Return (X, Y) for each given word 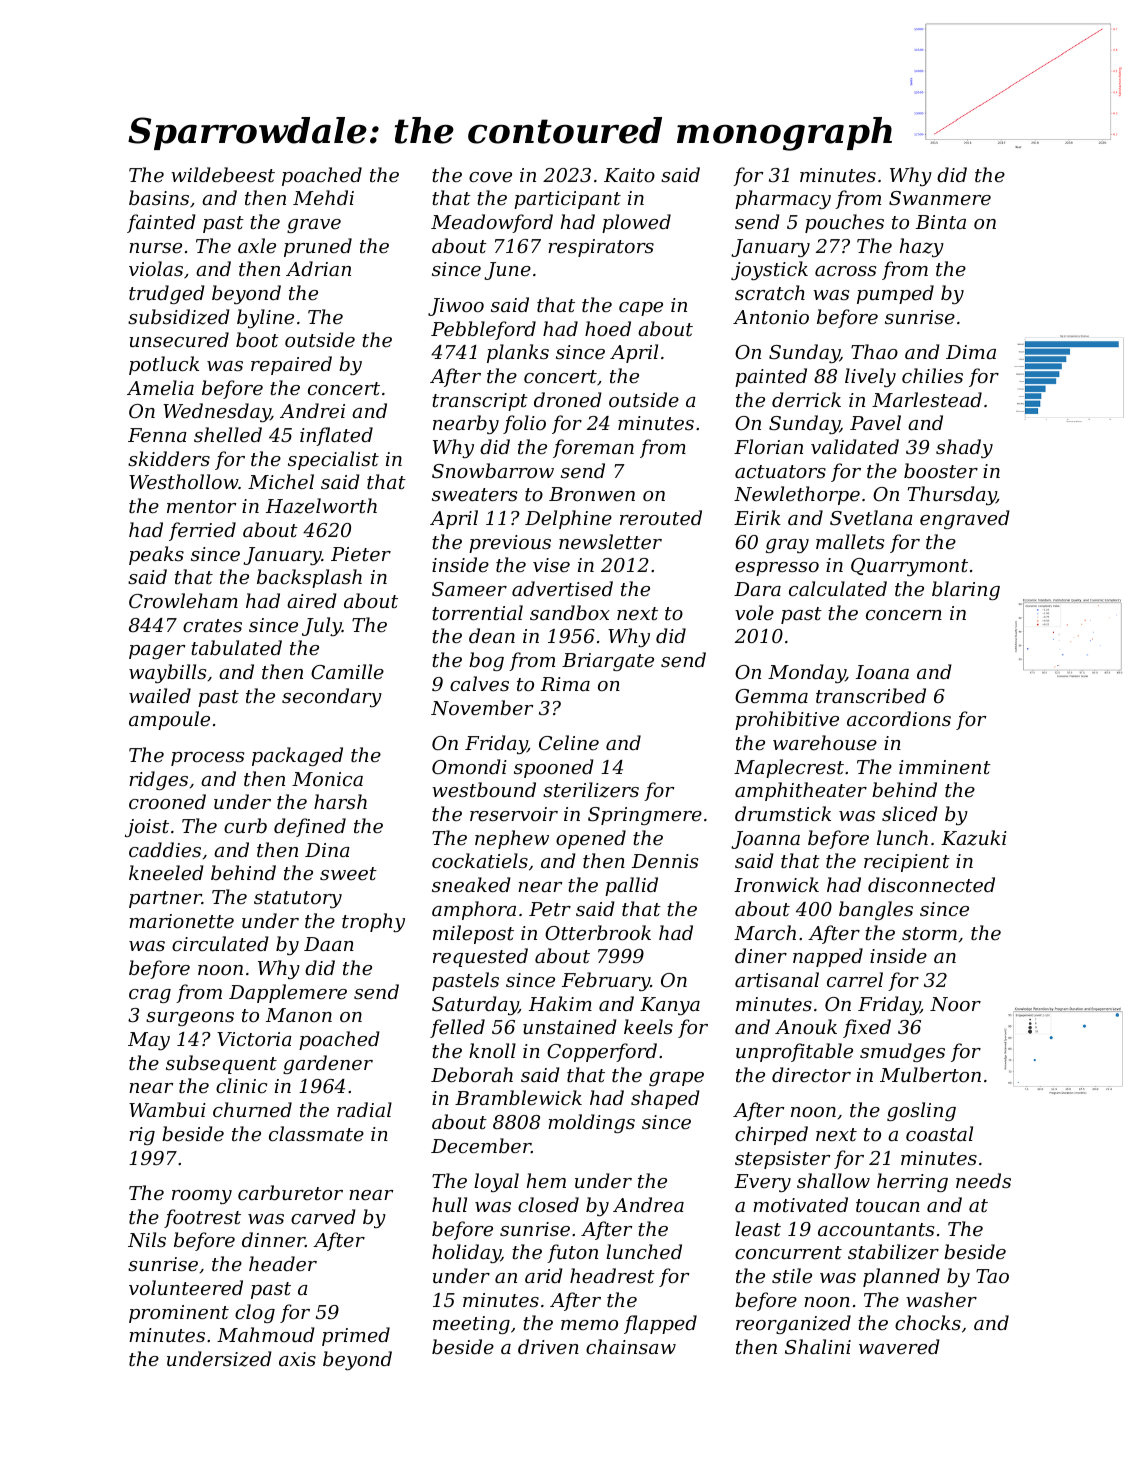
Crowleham (183, 600)
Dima (971, 352)
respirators (601, 248)
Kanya (670, 1006)
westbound (484, 789)
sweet (348, 873)
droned (568, 399)
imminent (945, 767)
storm (929, 933)
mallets (850, 541)
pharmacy (783, 199)
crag (150, 996)
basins (159, 197)
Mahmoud (266, 1334)
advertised (562, 588)
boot (257, 339)
